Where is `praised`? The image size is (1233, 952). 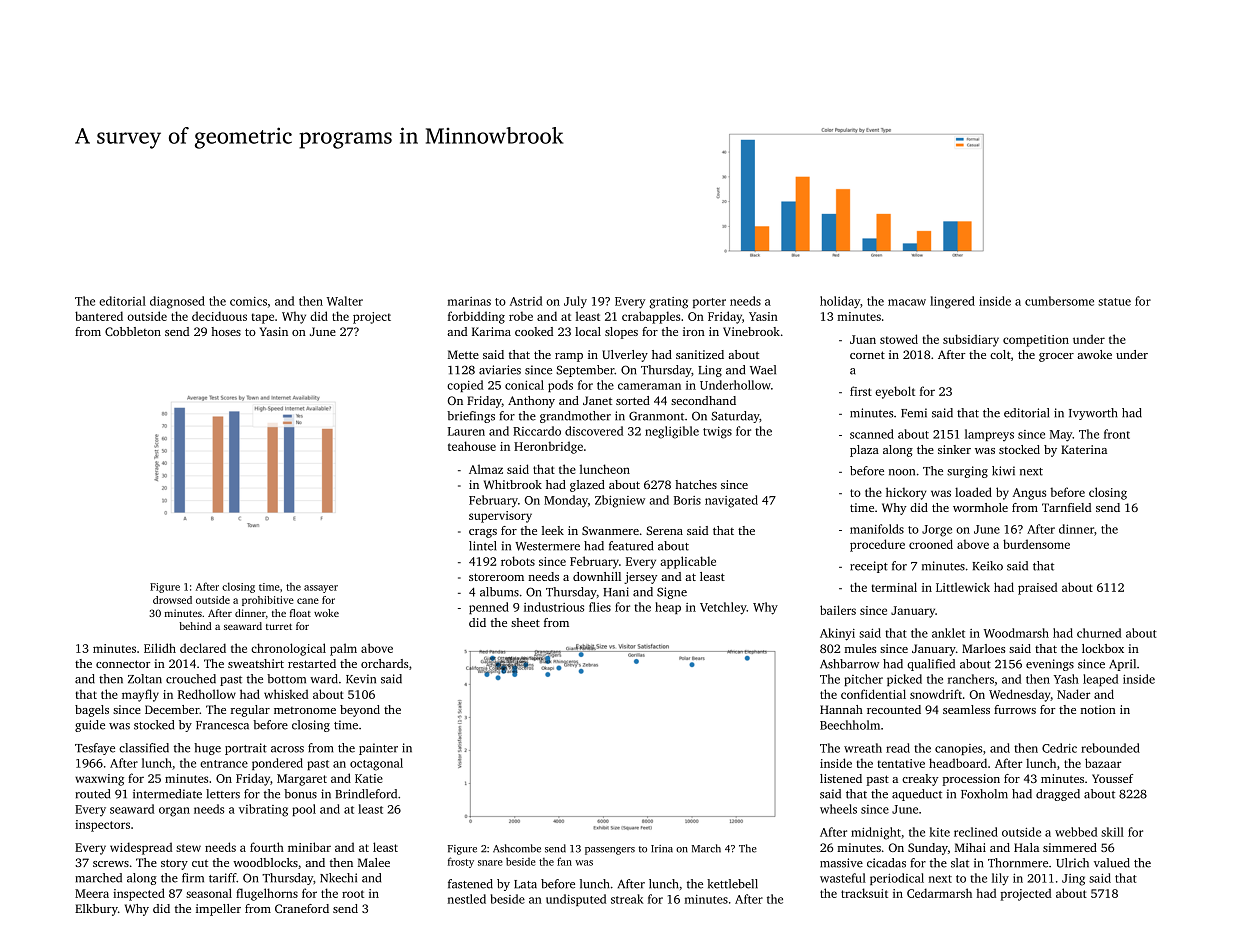
praised is located at coordinates (1037, 588).
